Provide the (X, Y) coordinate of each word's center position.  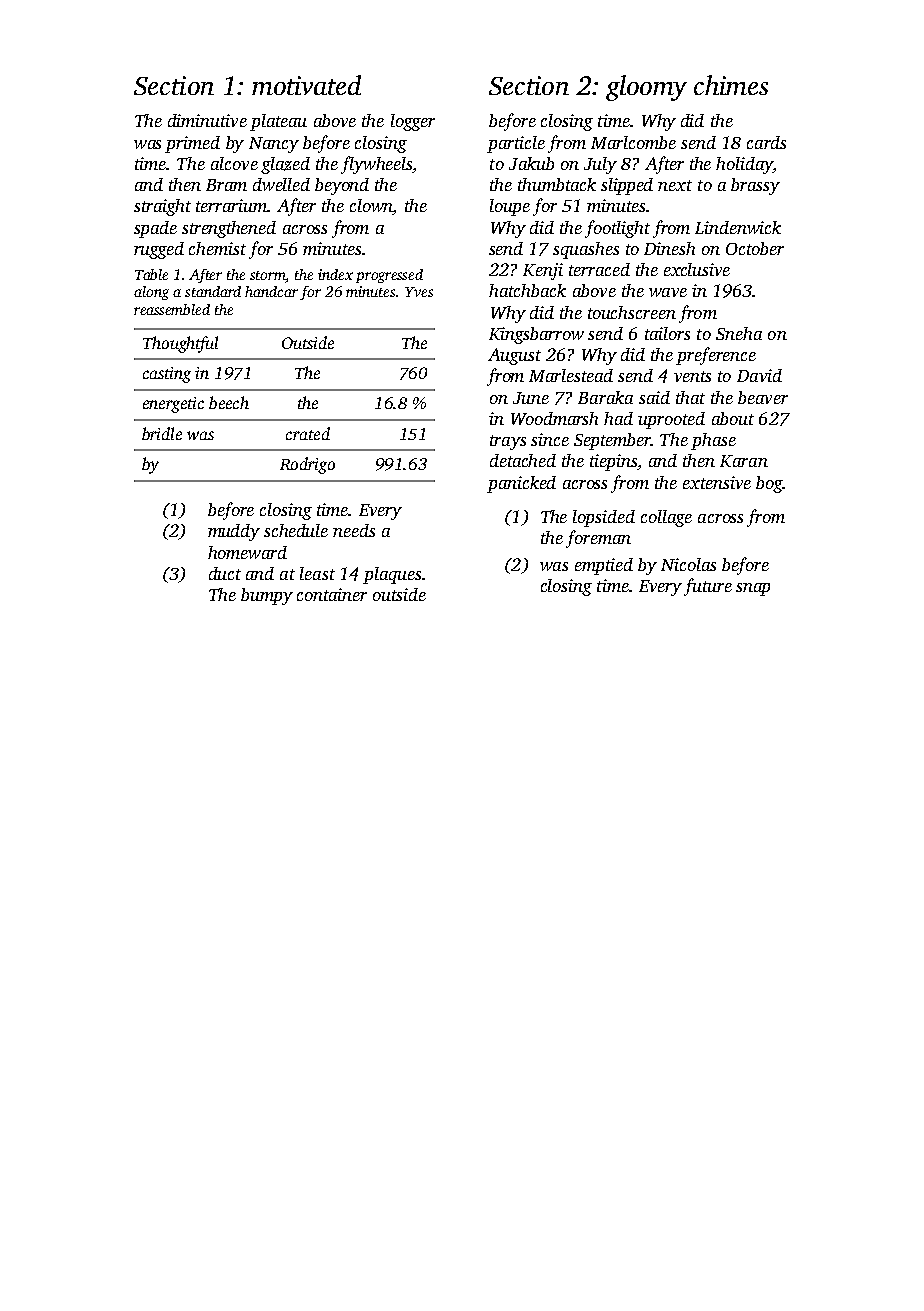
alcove (234, 163)
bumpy (267, 596)
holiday (744, 165)
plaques (392, 575)
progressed (389, 276)
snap (753, 589)
